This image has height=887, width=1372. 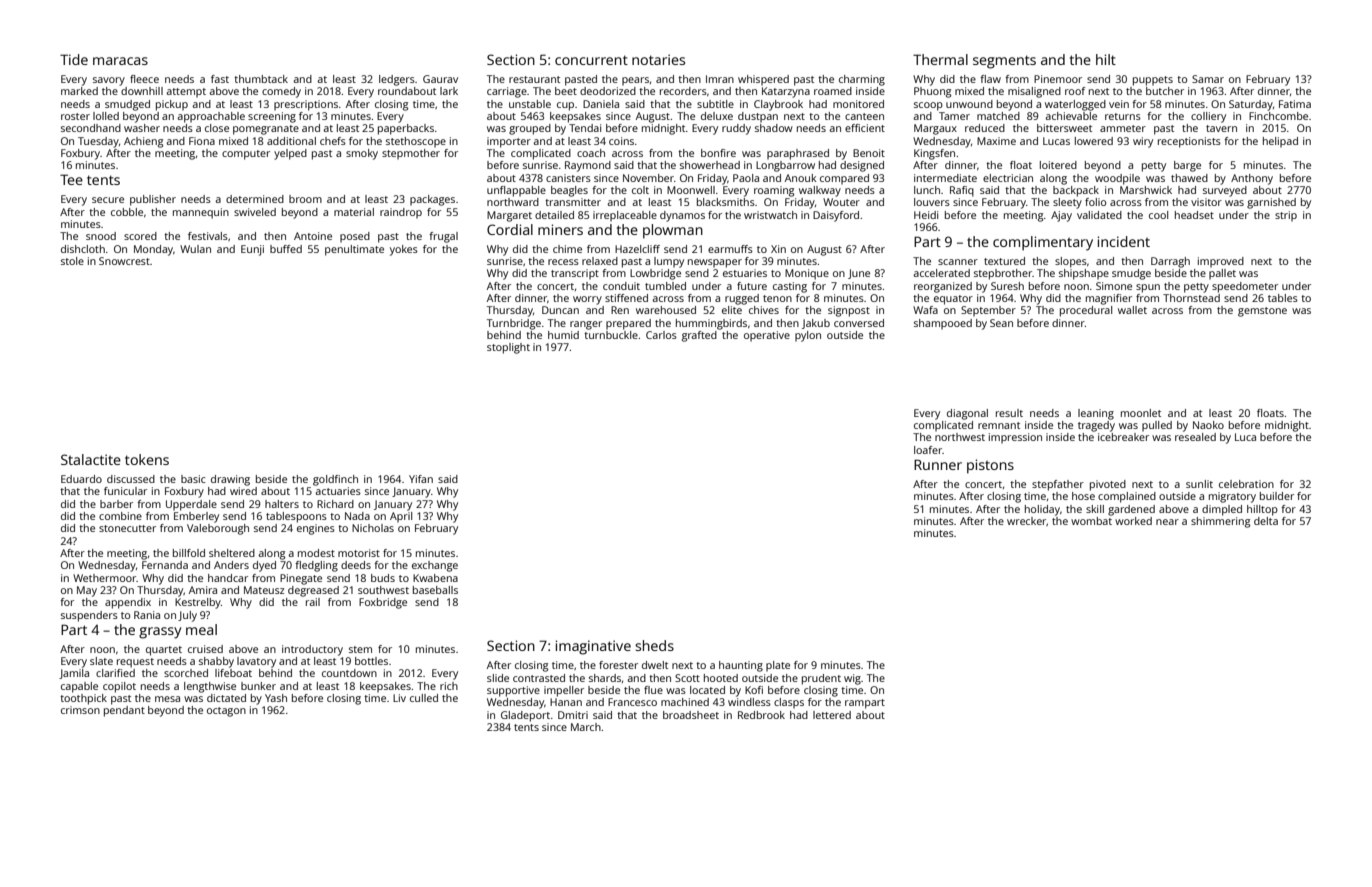 What do you see at coordinates (1262, 510) in the image?
I see `hilltop` at bounding box center [1262, 510].
